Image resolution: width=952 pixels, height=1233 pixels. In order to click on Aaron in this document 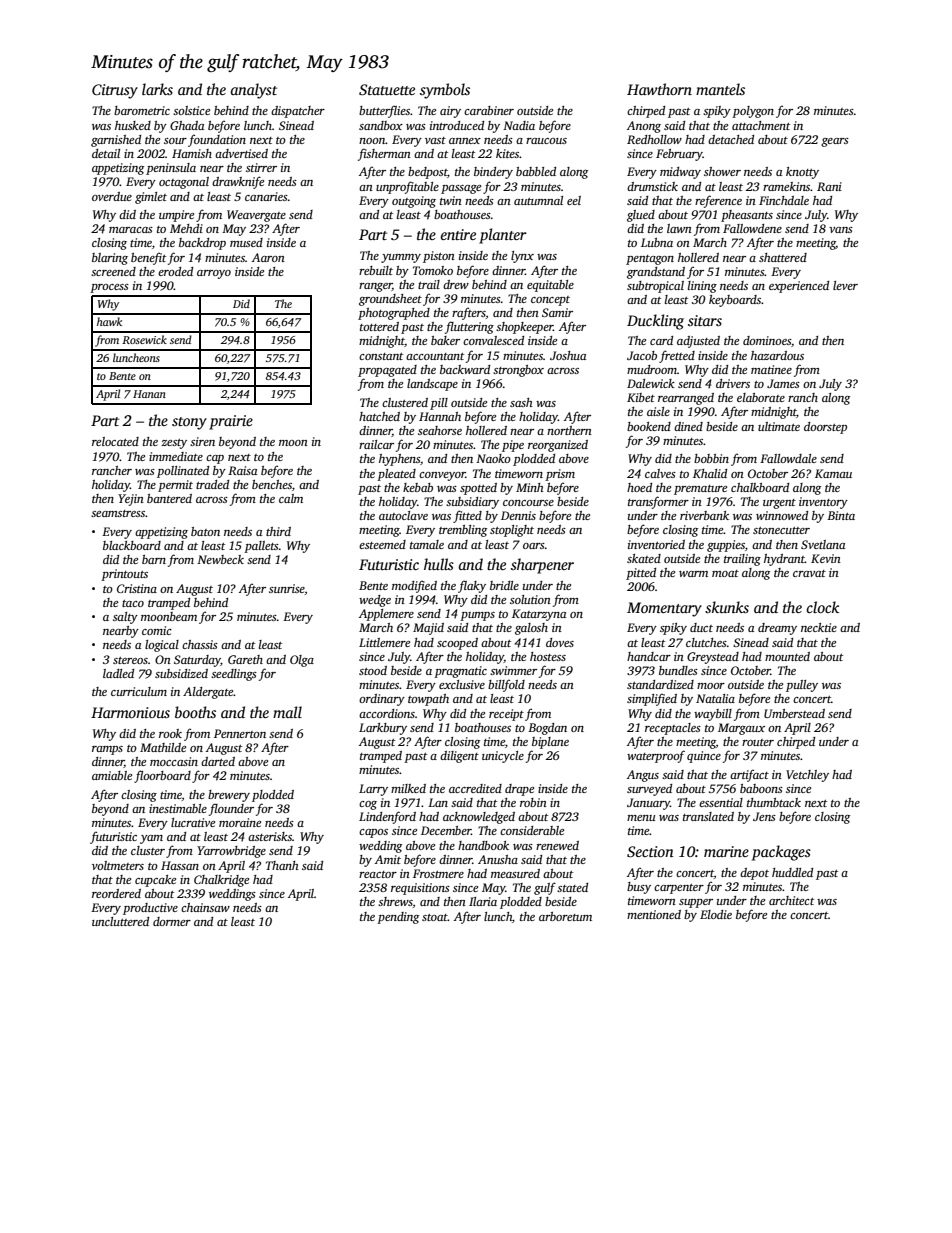, I will do `click(268, 257)`.
